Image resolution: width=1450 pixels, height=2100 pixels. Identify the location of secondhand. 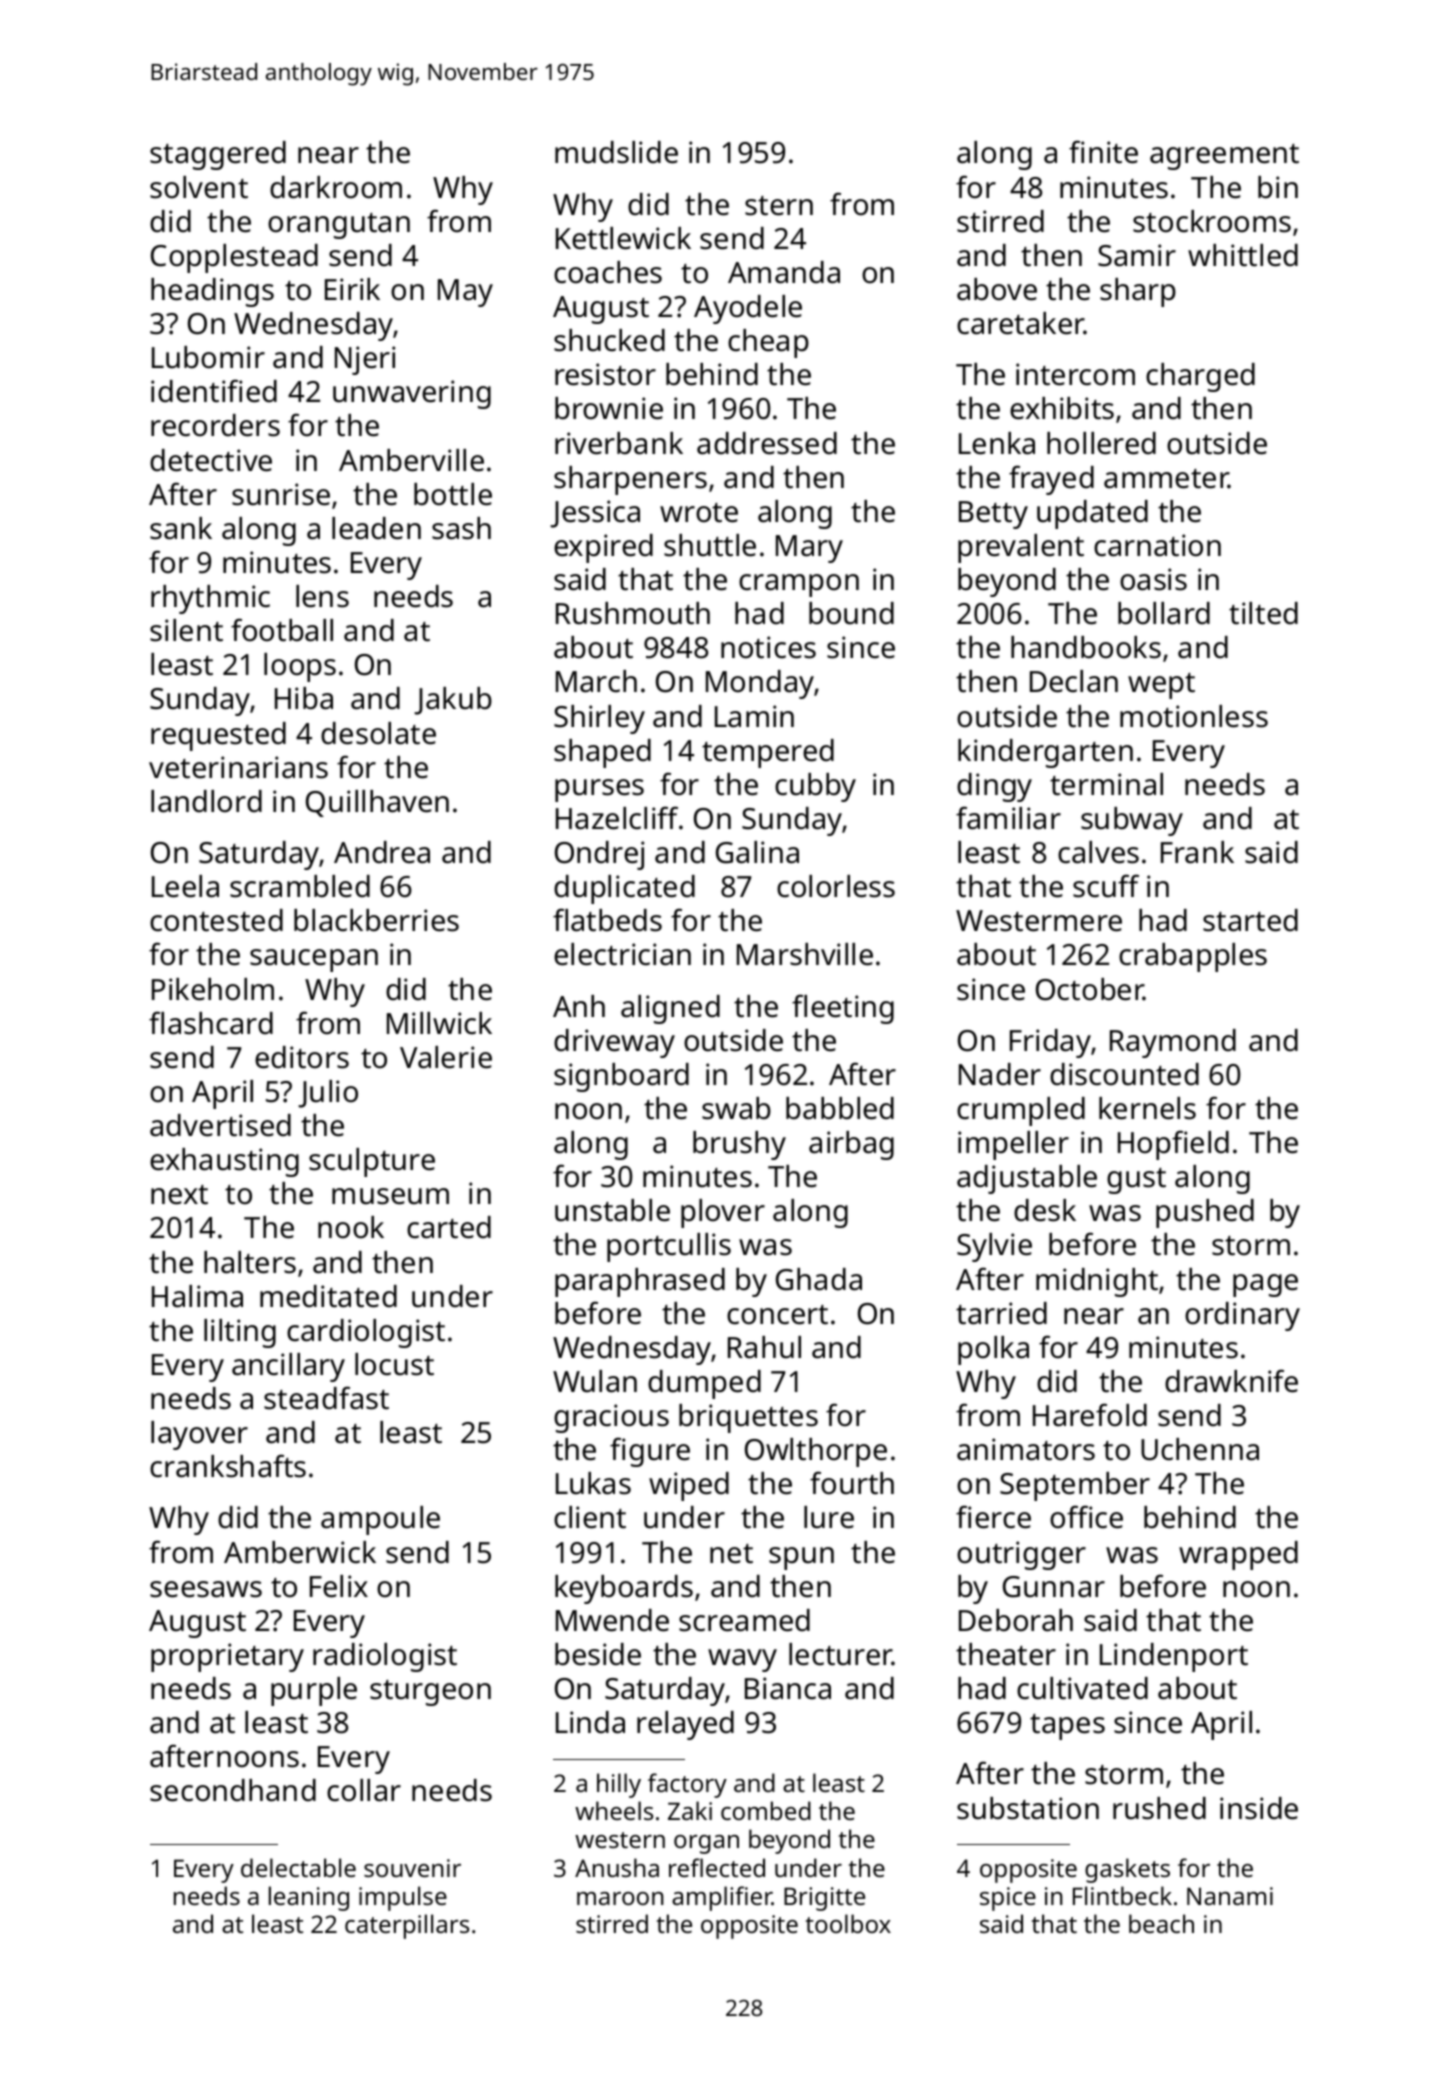
(233, 1790).
